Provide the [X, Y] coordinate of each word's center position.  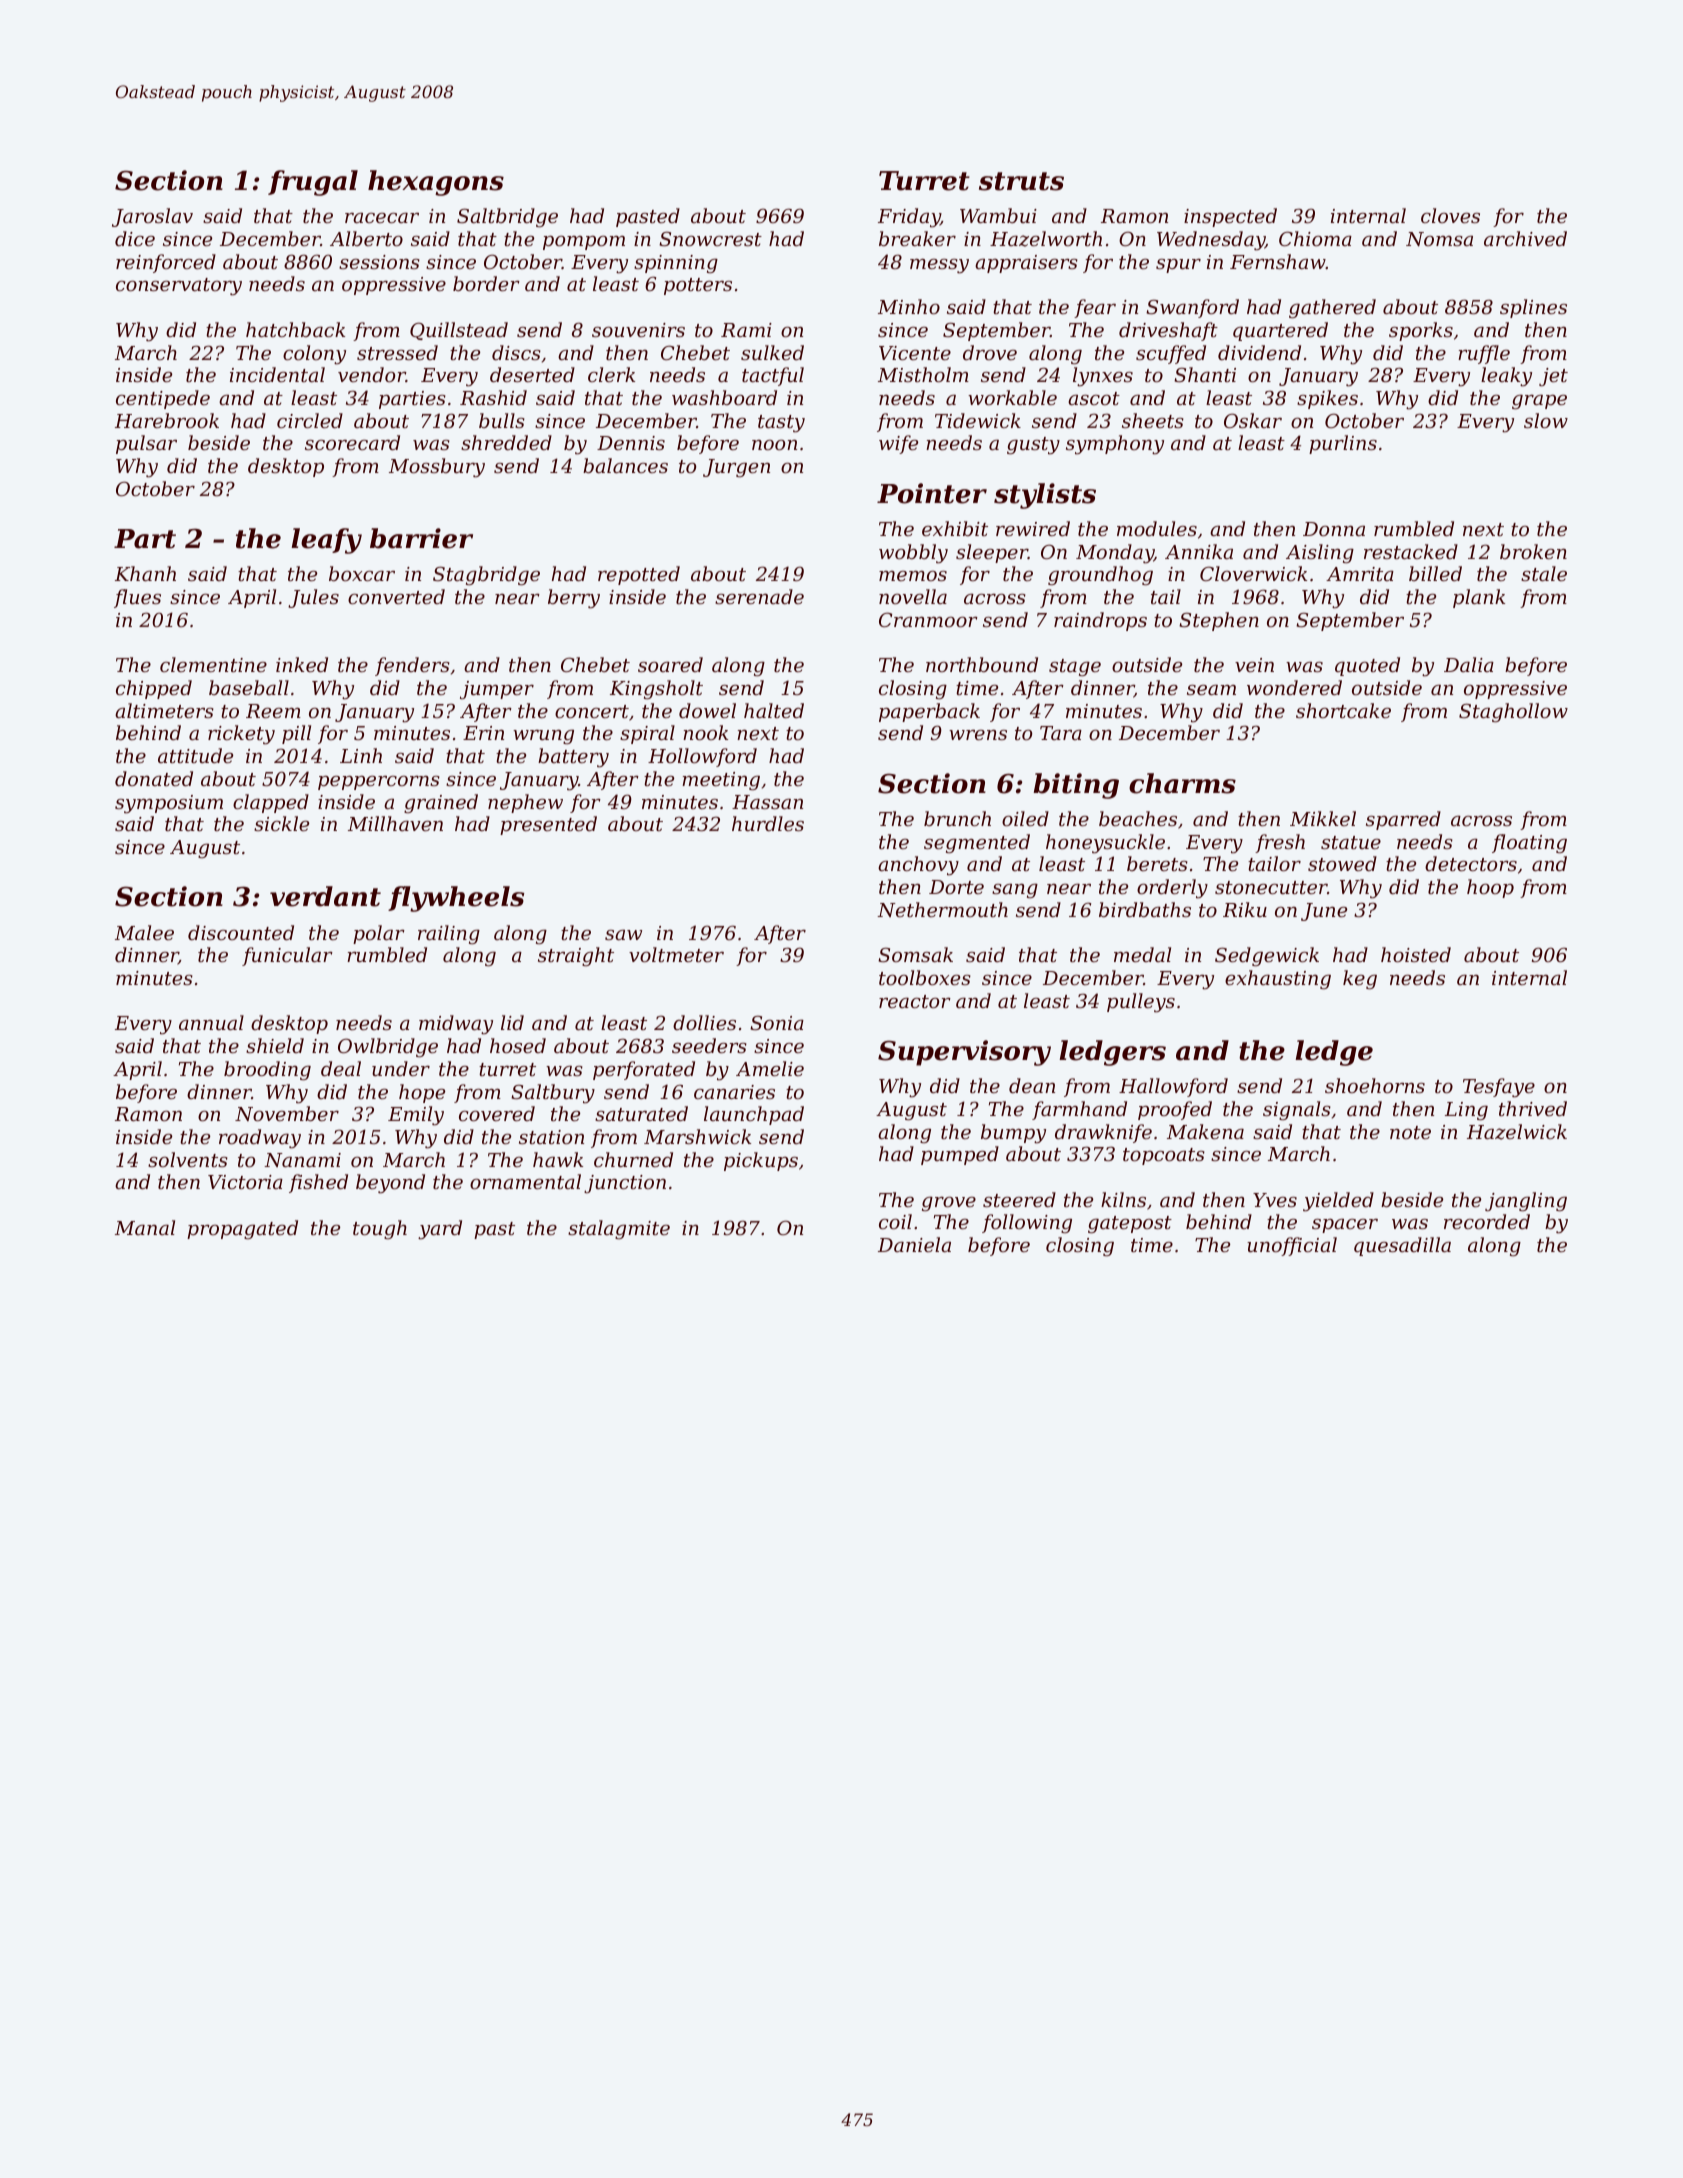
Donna [1334, 529]
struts [1021, 181]
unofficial [1292, 1246]
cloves [1450, 215]
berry [574, 599]
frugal [313, 183]
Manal [145, 1227]
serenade [759, 596]
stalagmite [619, 1229]
